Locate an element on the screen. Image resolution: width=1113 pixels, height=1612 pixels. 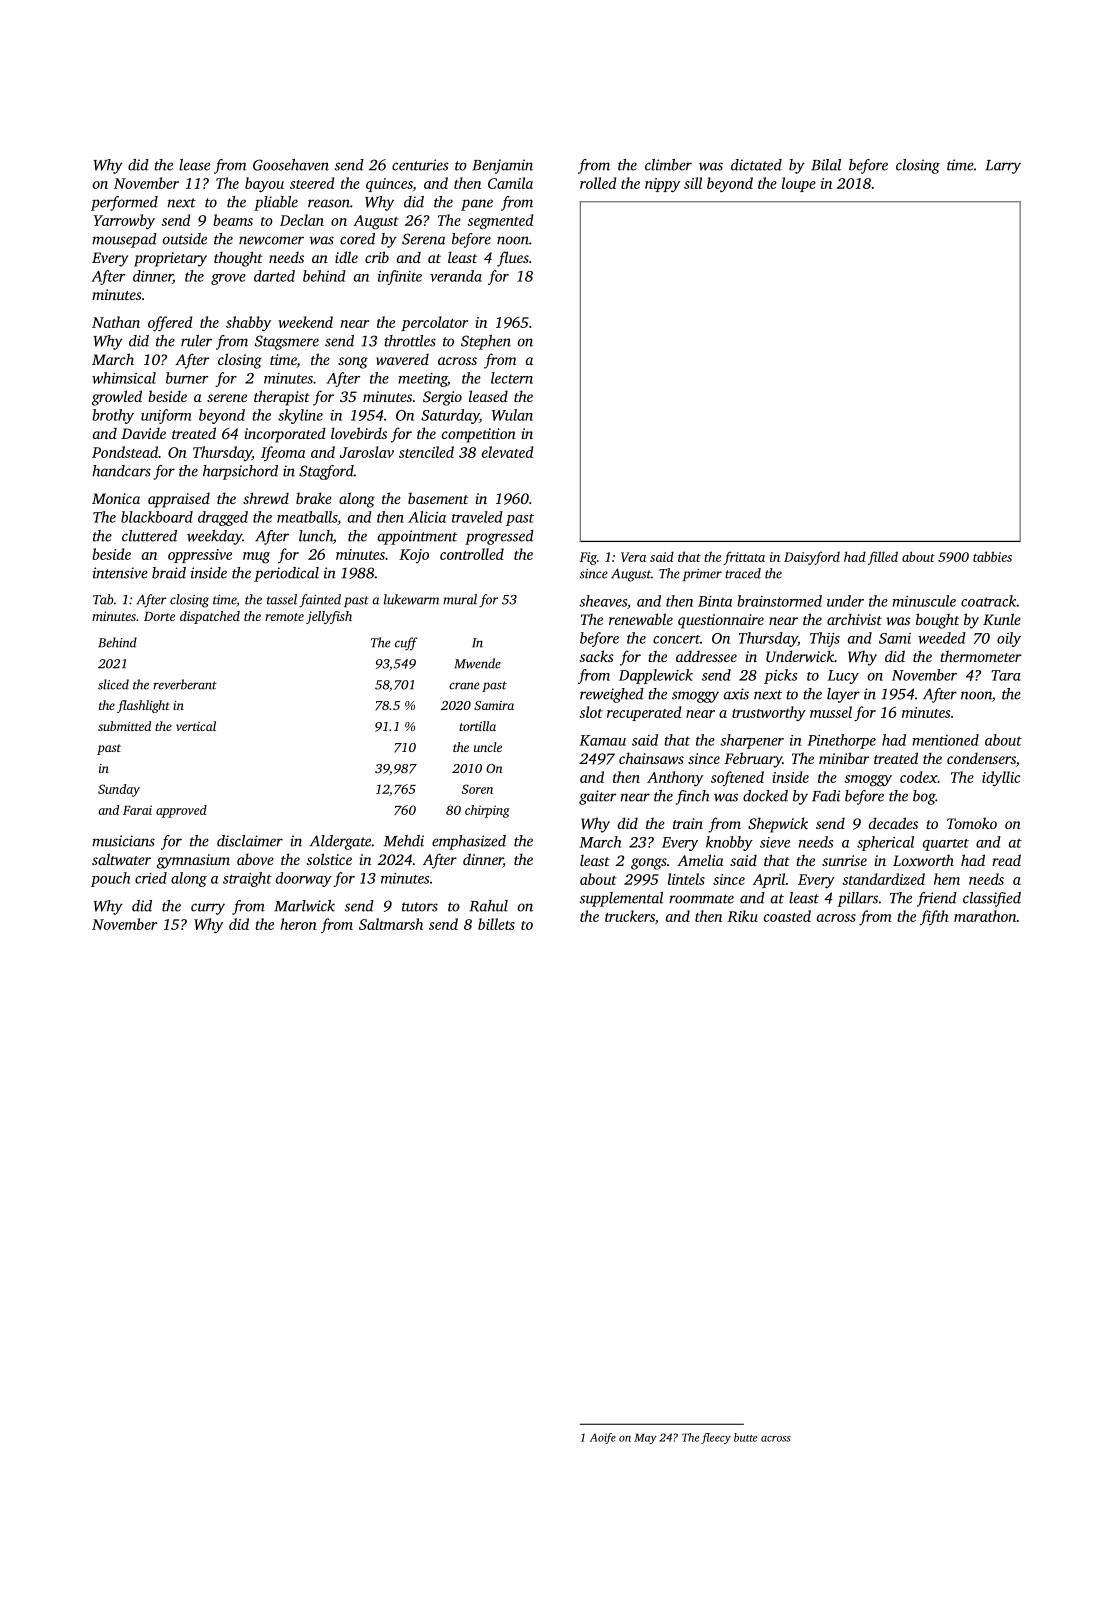
Aoife is located at coordinates (603, 1438).
